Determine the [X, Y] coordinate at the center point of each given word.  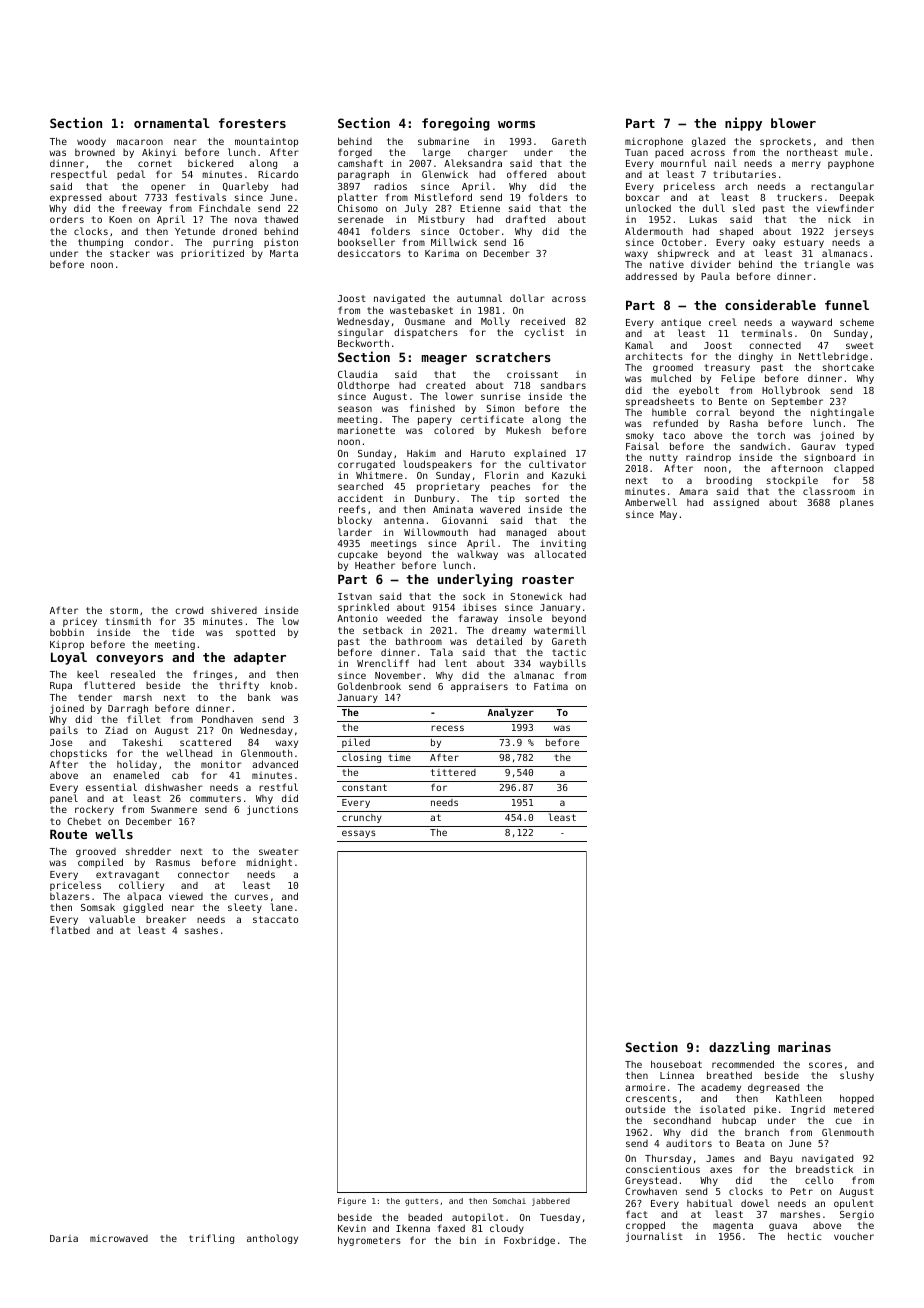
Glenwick [445, 174]
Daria [64, 1238]
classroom [829, 491]
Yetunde [195, 231]
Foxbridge [529, 1241]
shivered [234, 610]
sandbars [563, 385]
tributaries [744, 174]
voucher [854, 1236]
